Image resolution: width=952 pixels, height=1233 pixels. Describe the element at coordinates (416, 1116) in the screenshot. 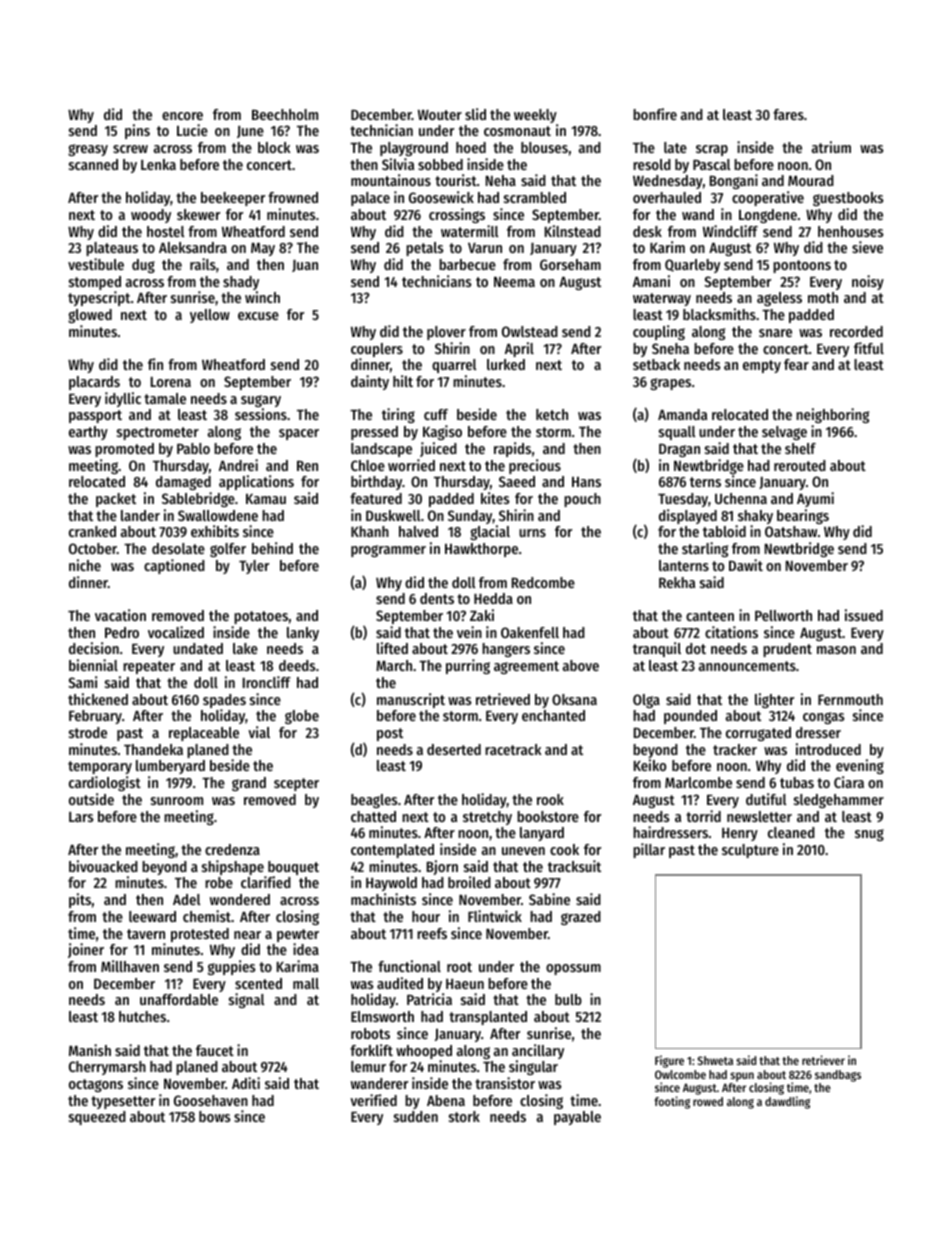

I see `sudden` at that location.
